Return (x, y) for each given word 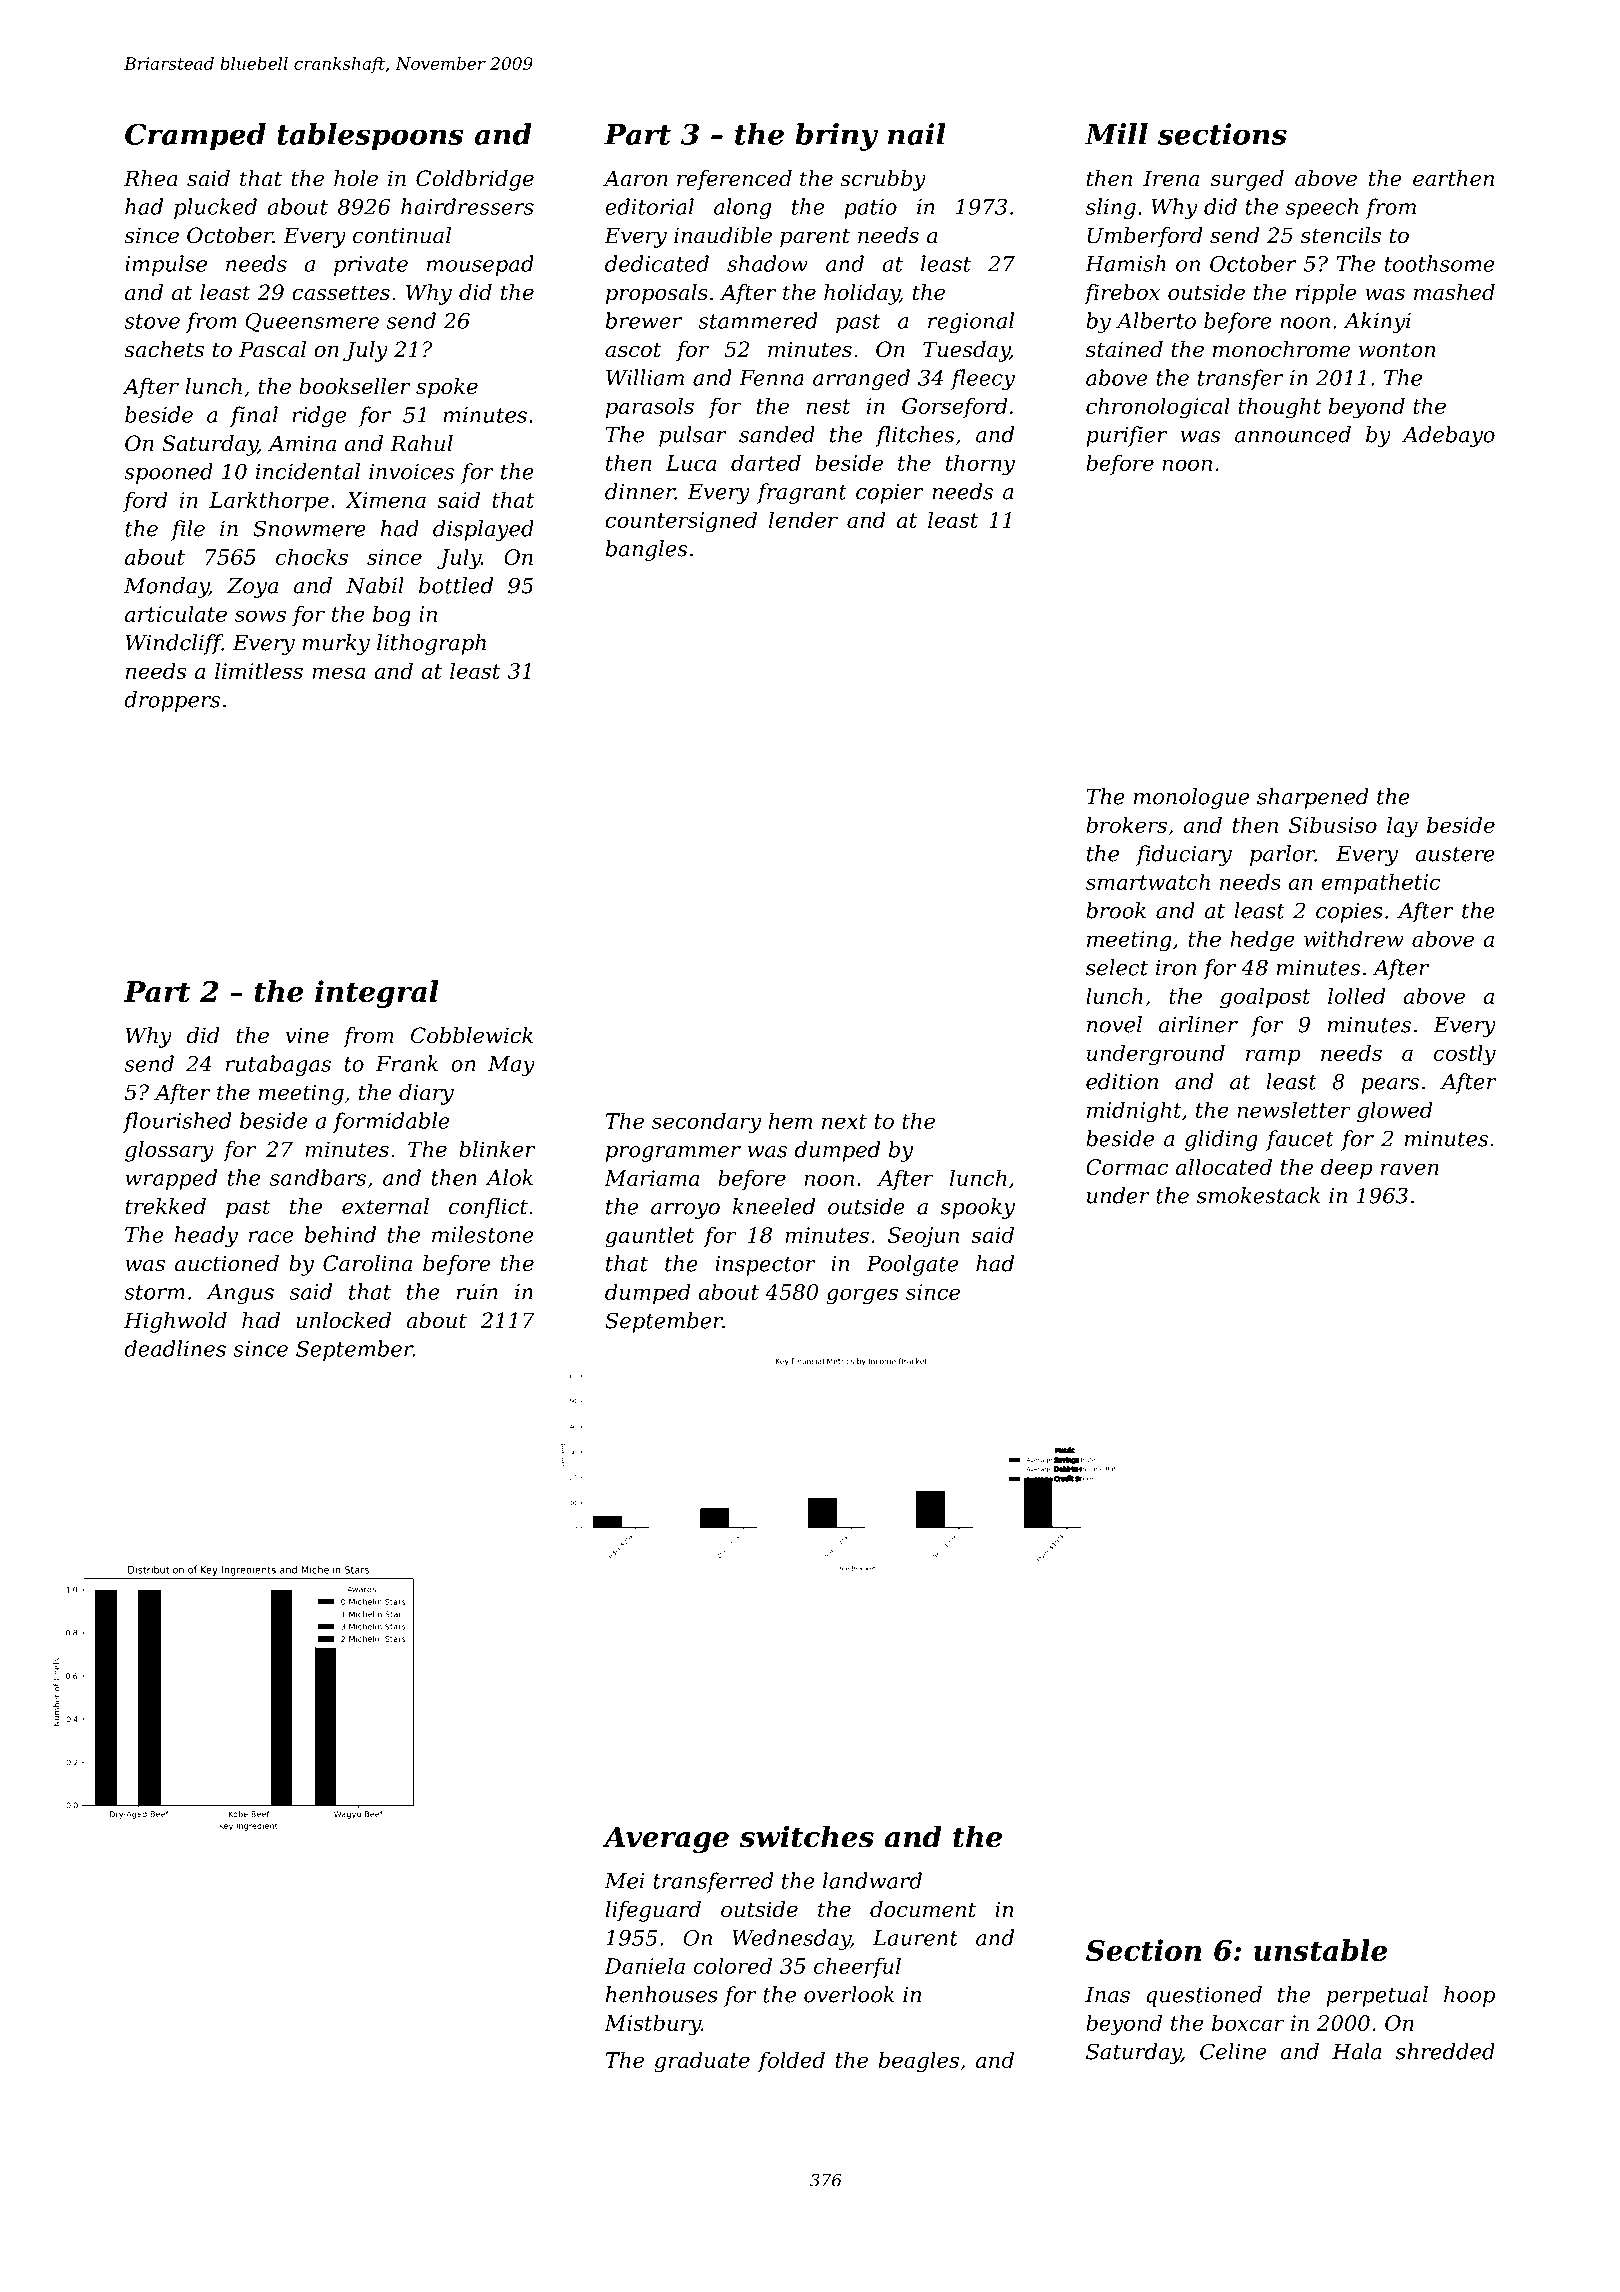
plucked (215, 208)
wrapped (171, 1179)
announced (1293, 434)
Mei (624, 1881)
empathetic (1380, 883)
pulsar (693, 436)
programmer (673, 1154)
